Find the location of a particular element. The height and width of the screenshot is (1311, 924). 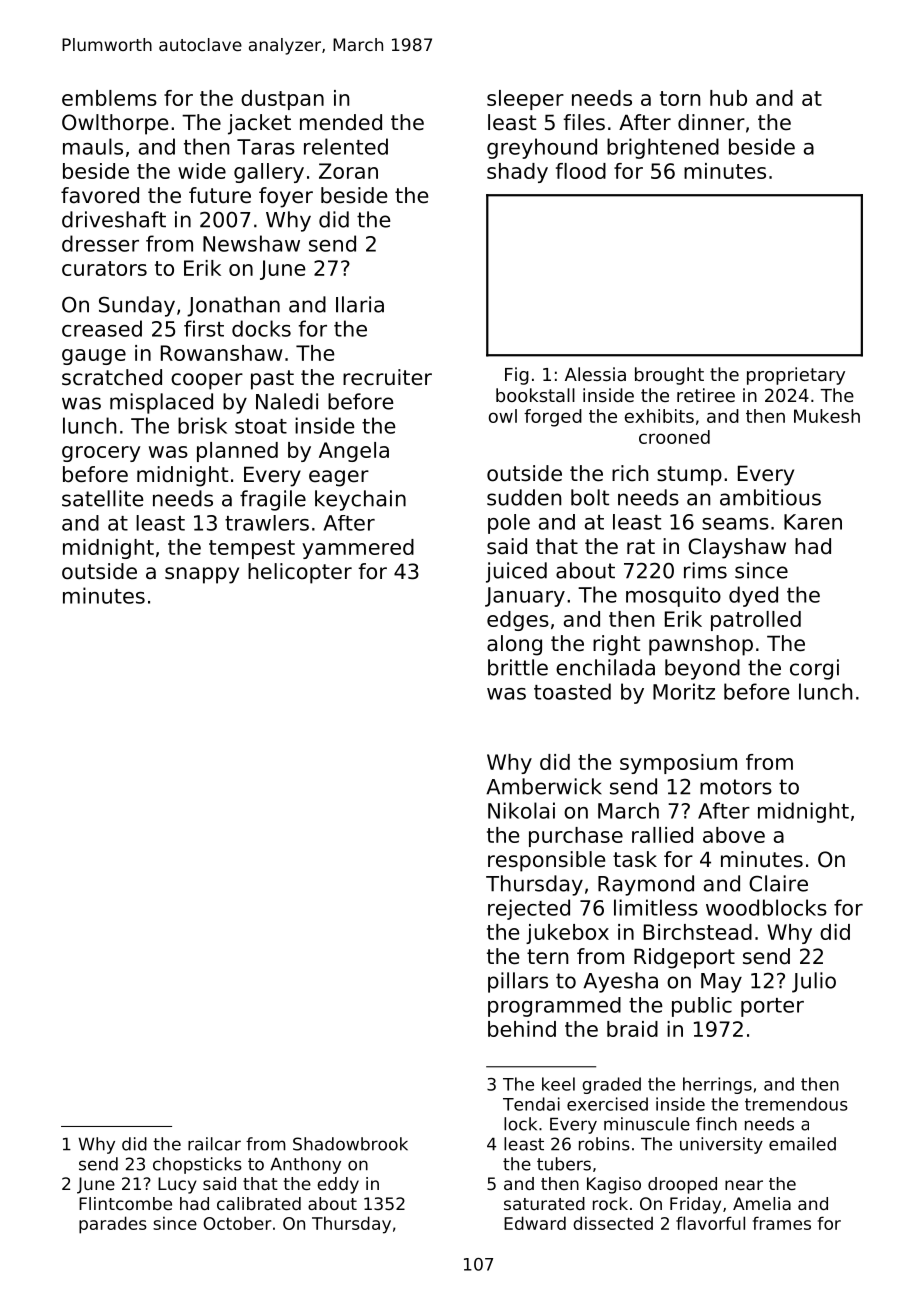

snappy is located at coordinates (202, 575).
